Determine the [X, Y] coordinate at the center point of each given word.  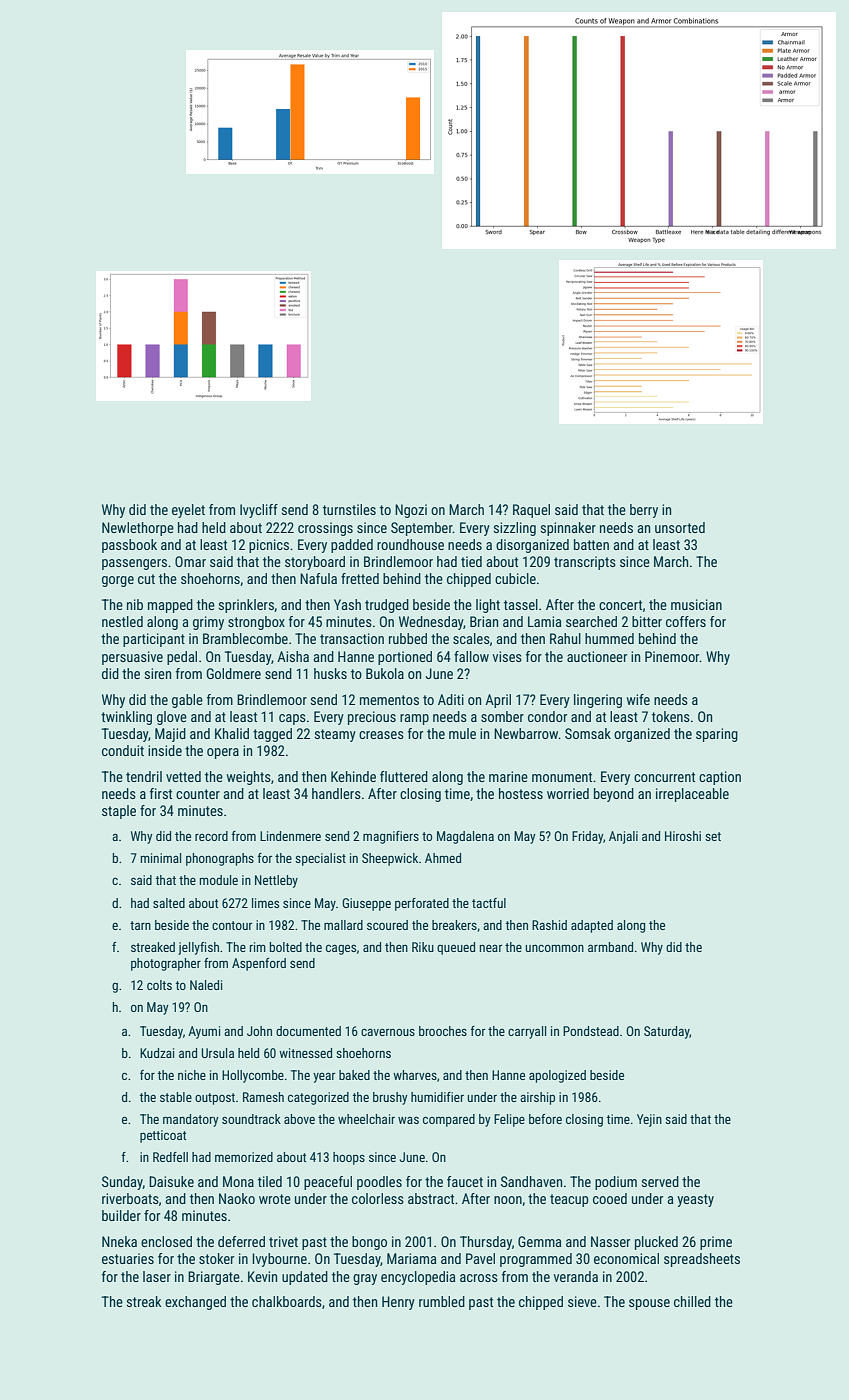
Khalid [232, 733]
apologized [557, 1076]
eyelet [188, 511]
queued [456, 948]
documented [308, 1031]
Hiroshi [683, 836]
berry [644, 511]
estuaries [128, 1258]
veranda [576, 1276]
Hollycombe [253, 1076]
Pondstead [591, 1031]
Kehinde [353, 776]
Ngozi [411, 511]
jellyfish [198, 948]
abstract [431, 1198]
